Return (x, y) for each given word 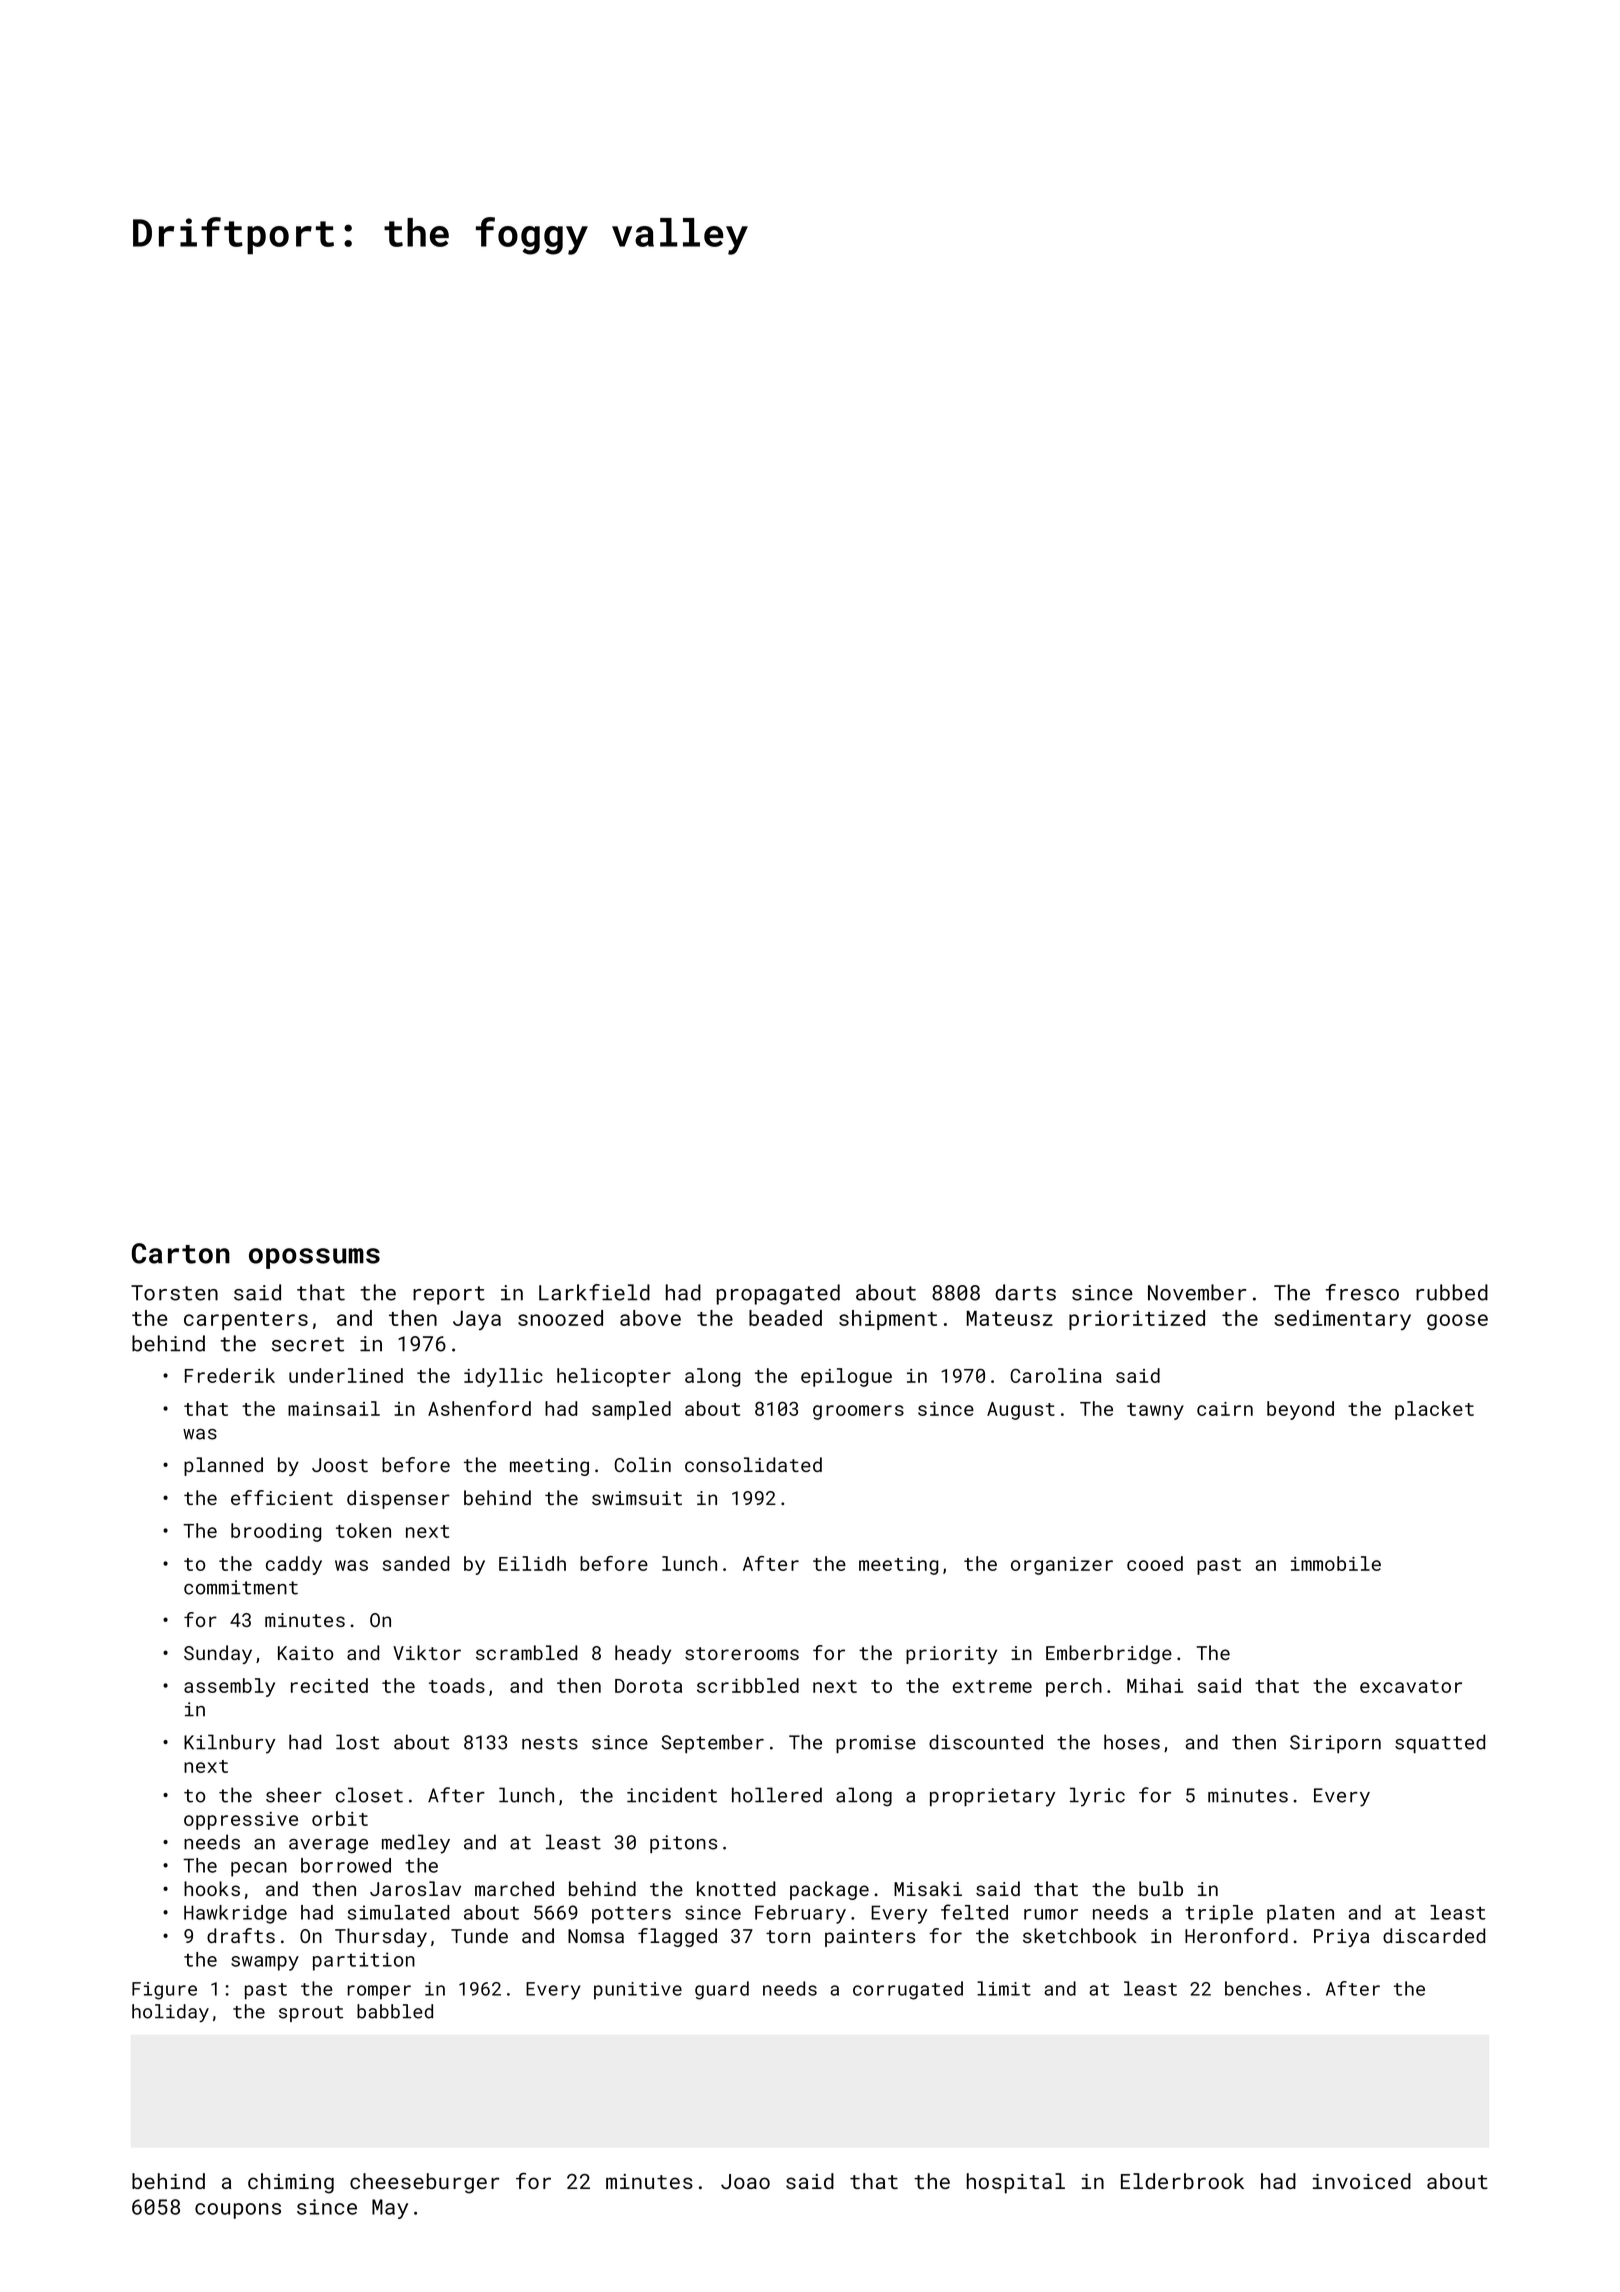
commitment (241, 1587)
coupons (238, 2211)
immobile (1336, 1563)
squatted (1440, 1743)
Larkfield (594, 1292)
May (390, 2209)
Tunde (479, 1935)
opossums (314, 1258)
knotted (736, 1888)
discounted (986, 1742)
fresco (1362, 1292)
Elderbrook (1182, 2181)
